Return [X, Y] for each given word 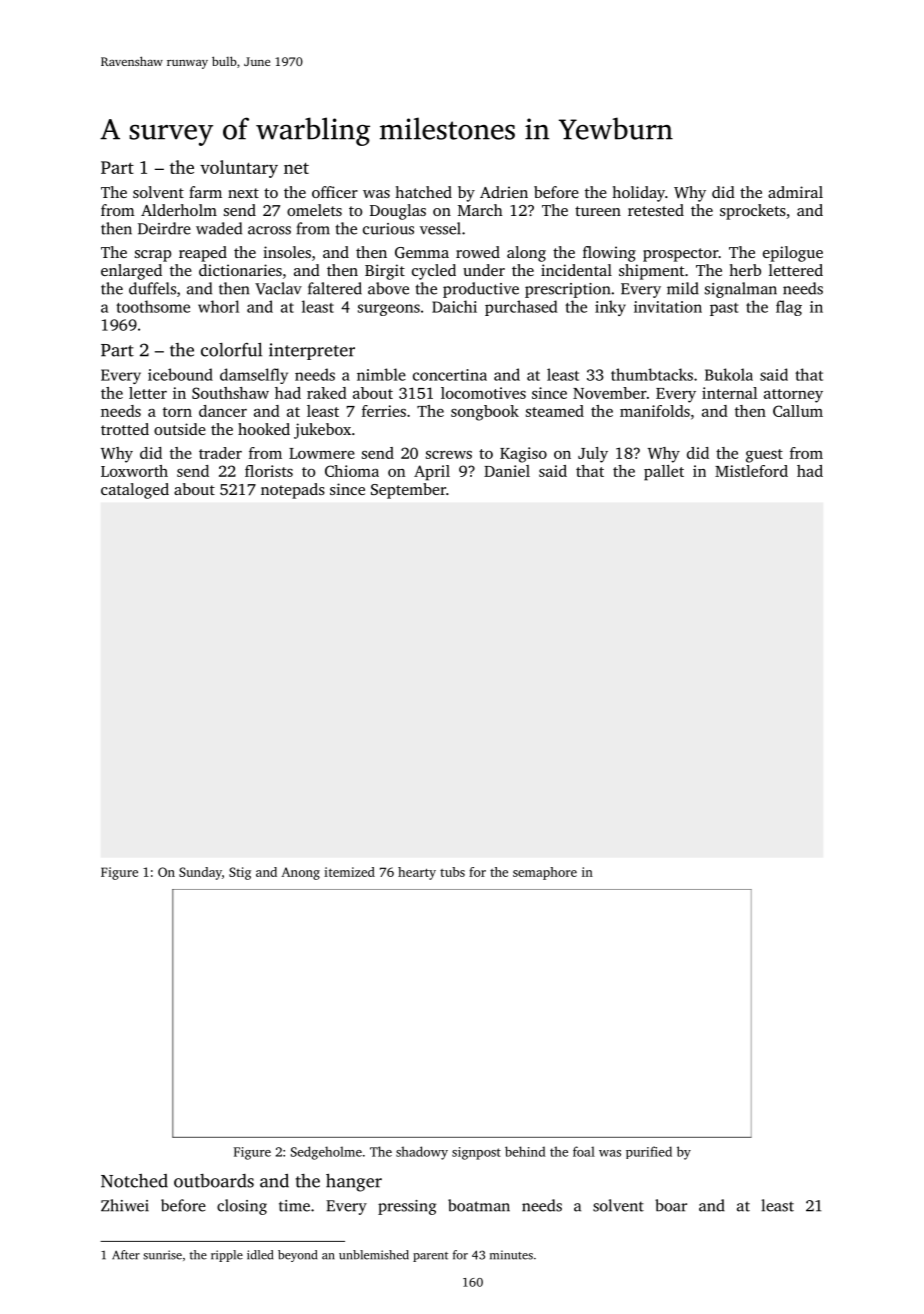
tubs [452, 872]
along [526, 254]
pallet [664, 473]
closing [242, 1207]
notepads [293, 491]
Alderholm [179, 210]
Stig [240, 873]
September [408, 491]
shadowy [422, 1153]
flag [789, 308]
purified [649, 1152]
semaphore [545, 873]
